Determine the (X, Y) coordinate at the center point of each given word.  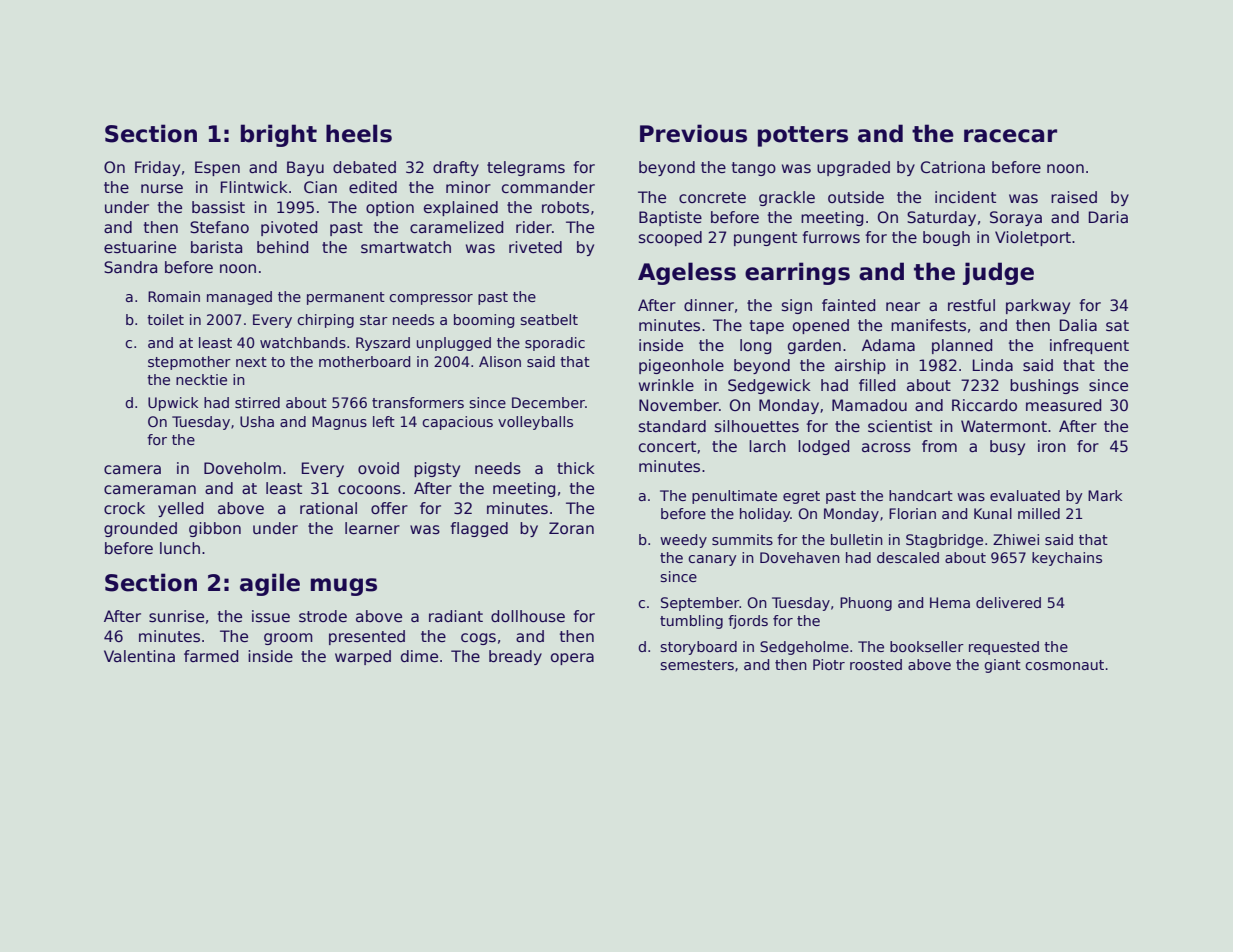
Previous (693, 133)
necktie (201, 379)
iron (1052, 446)
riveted (535, 247)
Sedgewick (769, 386)
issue (271, 616)
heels (359, 133)
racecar (1010, 136)
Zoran (571, 528)
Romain (174, 296)
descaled (908, 557)
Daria (1108, 217)
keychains (1067, 559)
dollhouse (528, 616)
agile (270, 584)
